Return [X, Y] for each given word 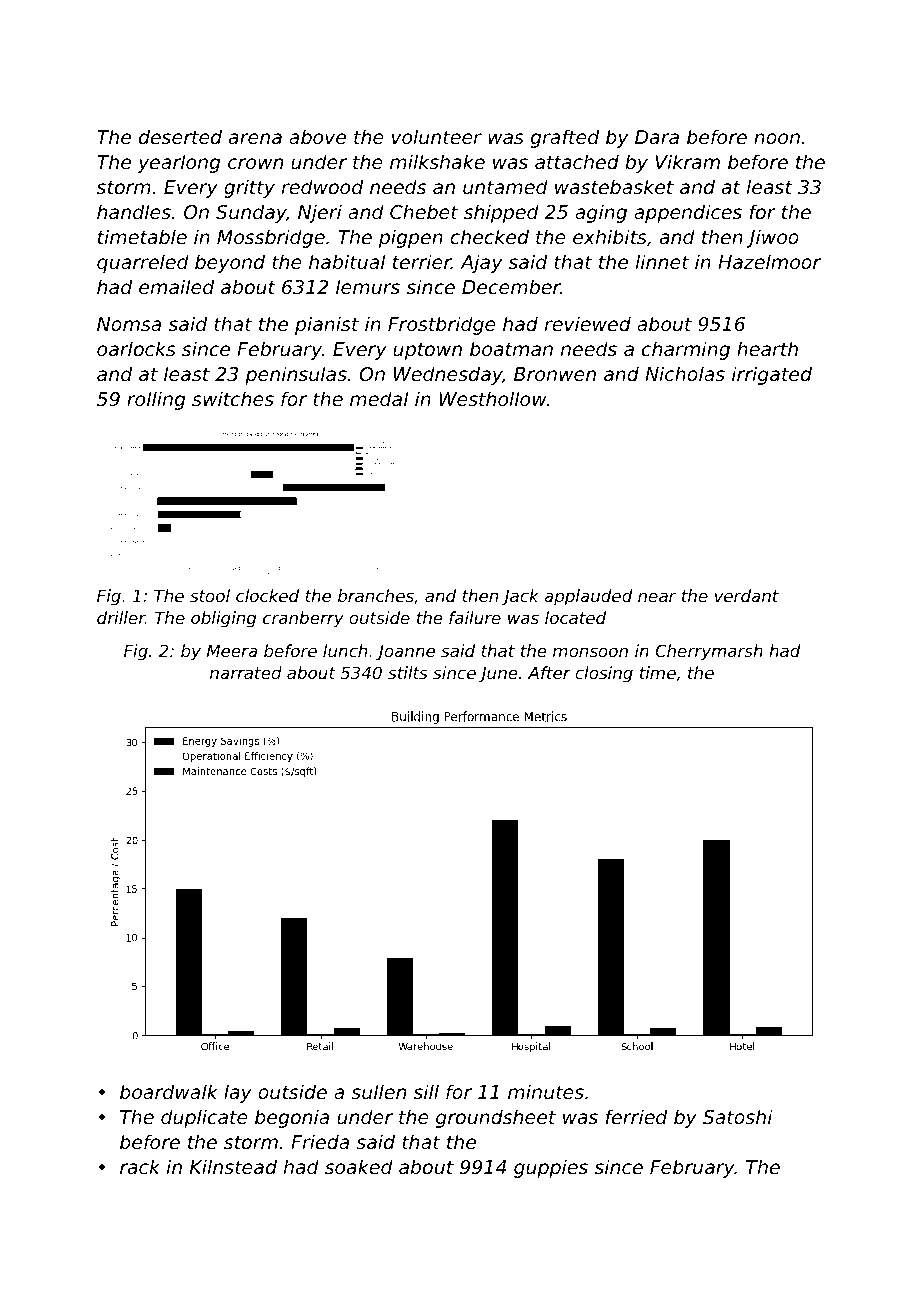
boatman [511, 348]
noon [777, 138]
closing [604, 674]
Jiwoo [773, 238]
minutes [546, 1091]
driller [121, 617]
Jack [520, 597]
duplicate [204, 1118]
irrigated [772, 375]
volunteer [437, 136]
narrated [246, 672]
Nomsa [129, 324]
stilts [408, 672]
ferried [636, 1116]
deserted [180, 136]
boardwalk [169, 1091]
